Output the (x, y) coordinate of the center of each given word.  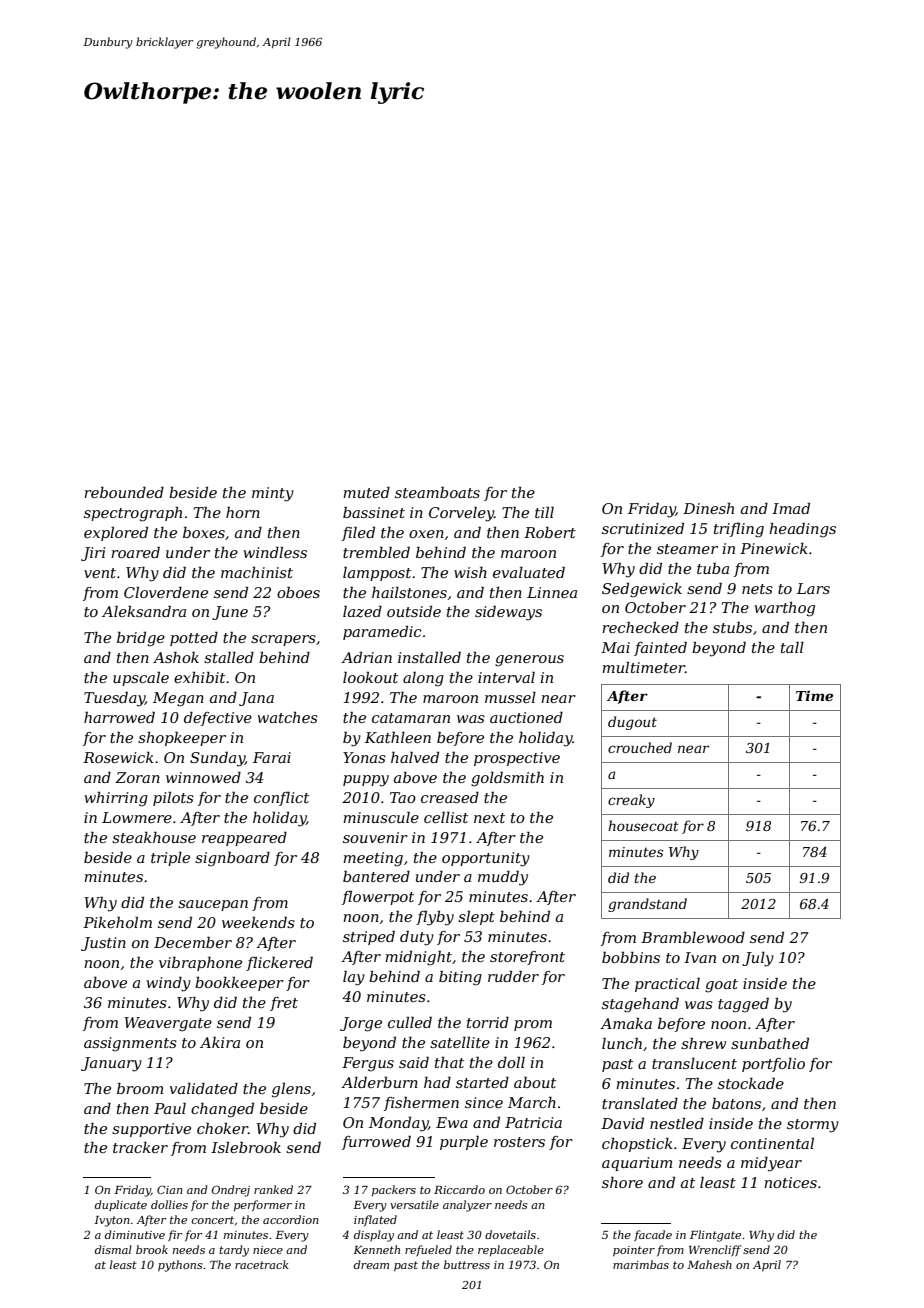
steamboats (437, 492)
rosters (519, 1142)
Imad (791, 508)
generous (529, 661)
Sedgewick (642, 590)
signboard (232, 859)
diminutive (135, 1234)
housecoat (643, 825)
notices (790, 1182)
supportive (151, 1130)
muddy (503, 878)
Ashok (176, 657)
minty (273, 494)
